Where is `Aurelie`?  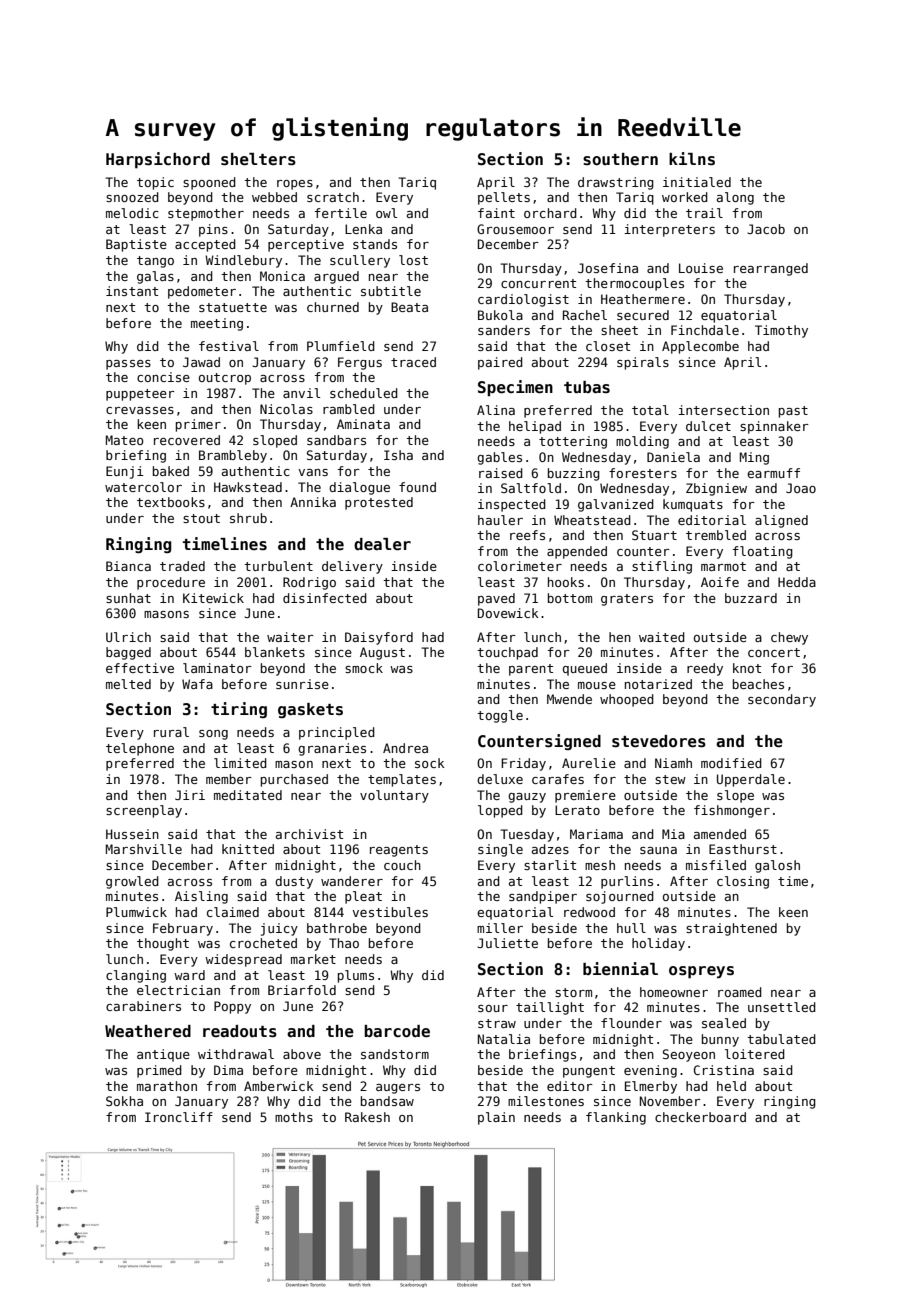
Aurelie is located at coordinates (589, 763).
